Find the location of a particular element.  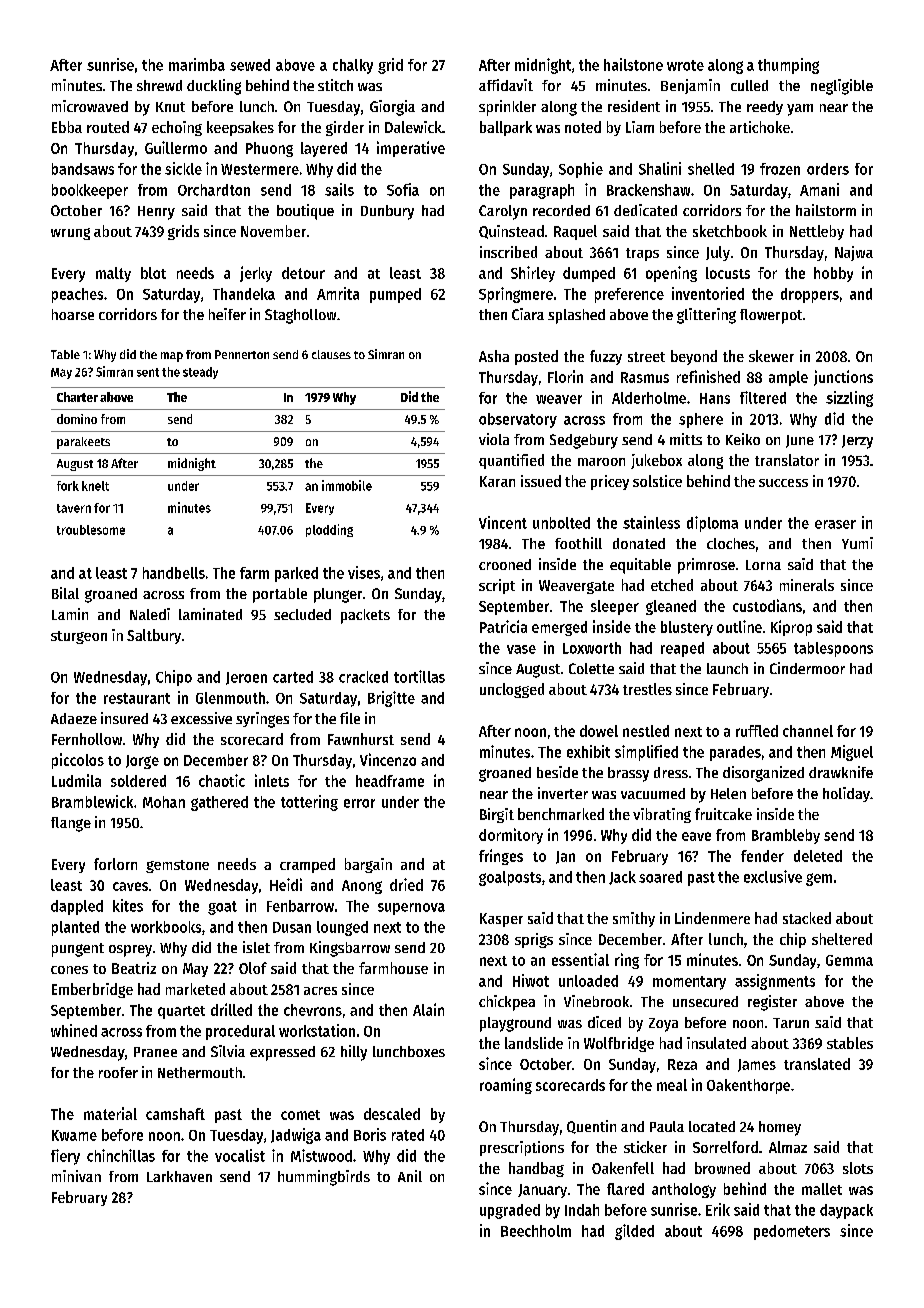

hummingbirds is located at coordinates (324, 1178).
